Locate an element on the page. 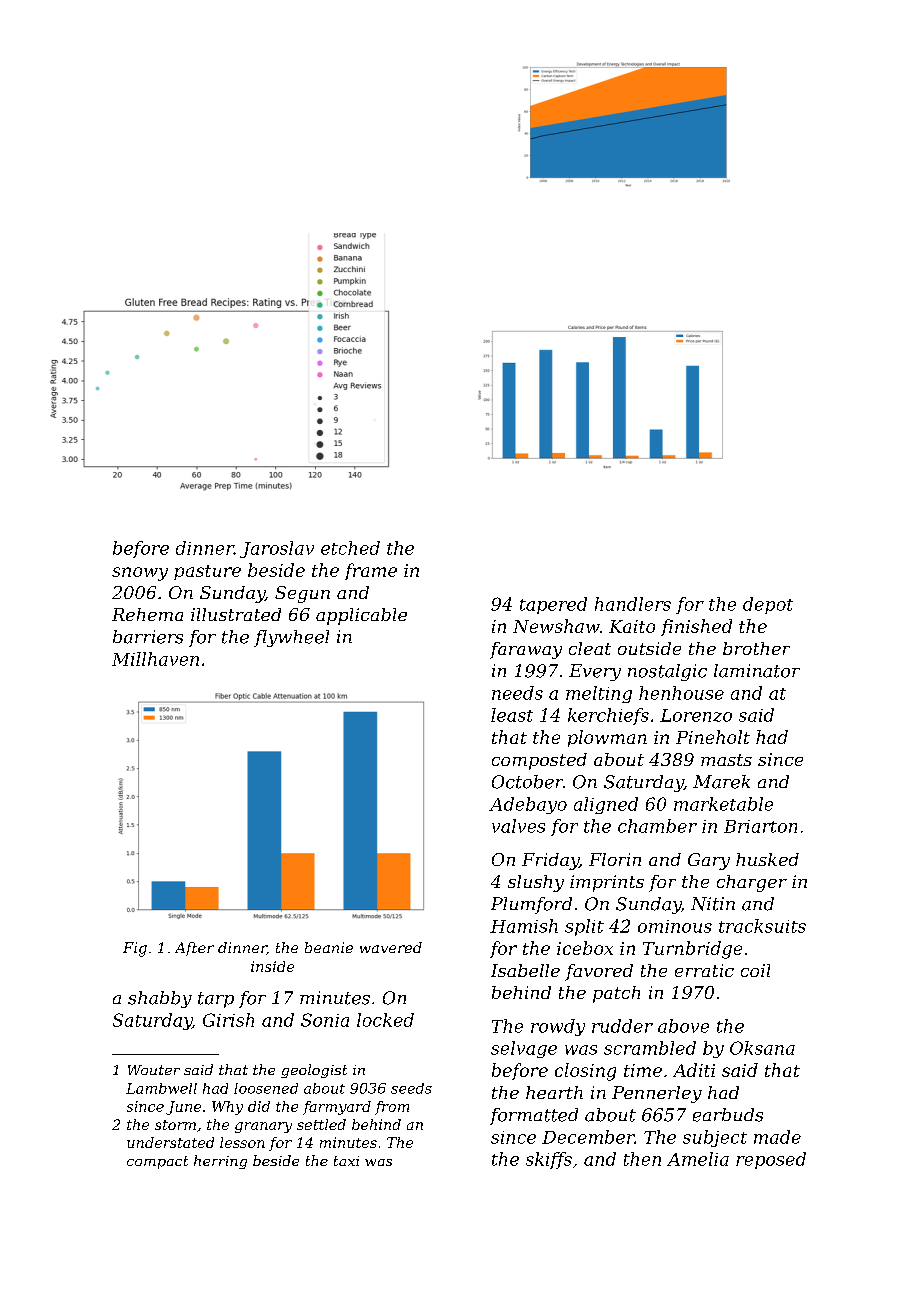 The image size is (924, 1311). Adebayo is located at coordinates (528, 805).
